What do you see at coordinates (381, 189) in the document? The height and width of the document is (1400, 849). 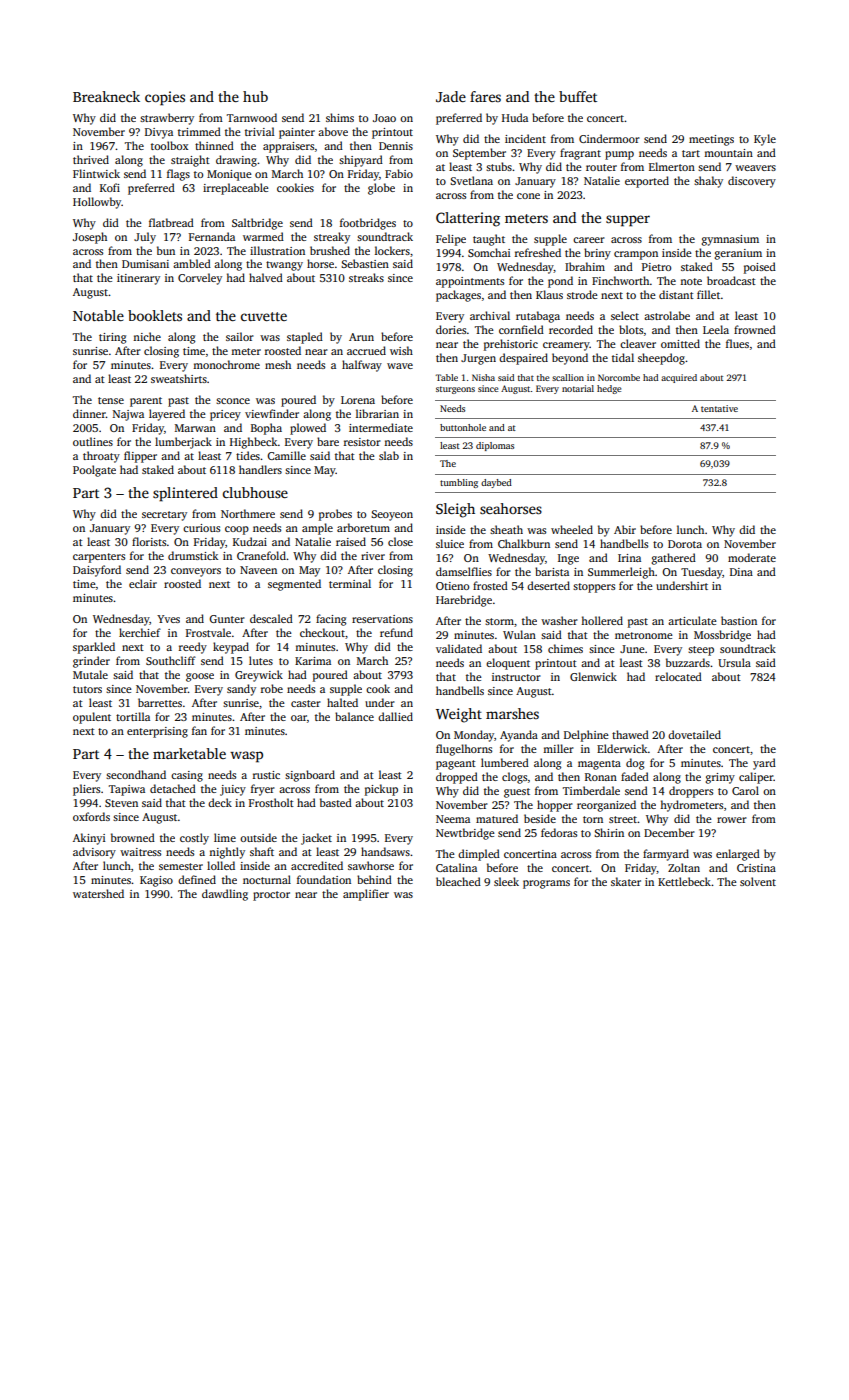 I see `globe` at bounding box center [381, 189].
